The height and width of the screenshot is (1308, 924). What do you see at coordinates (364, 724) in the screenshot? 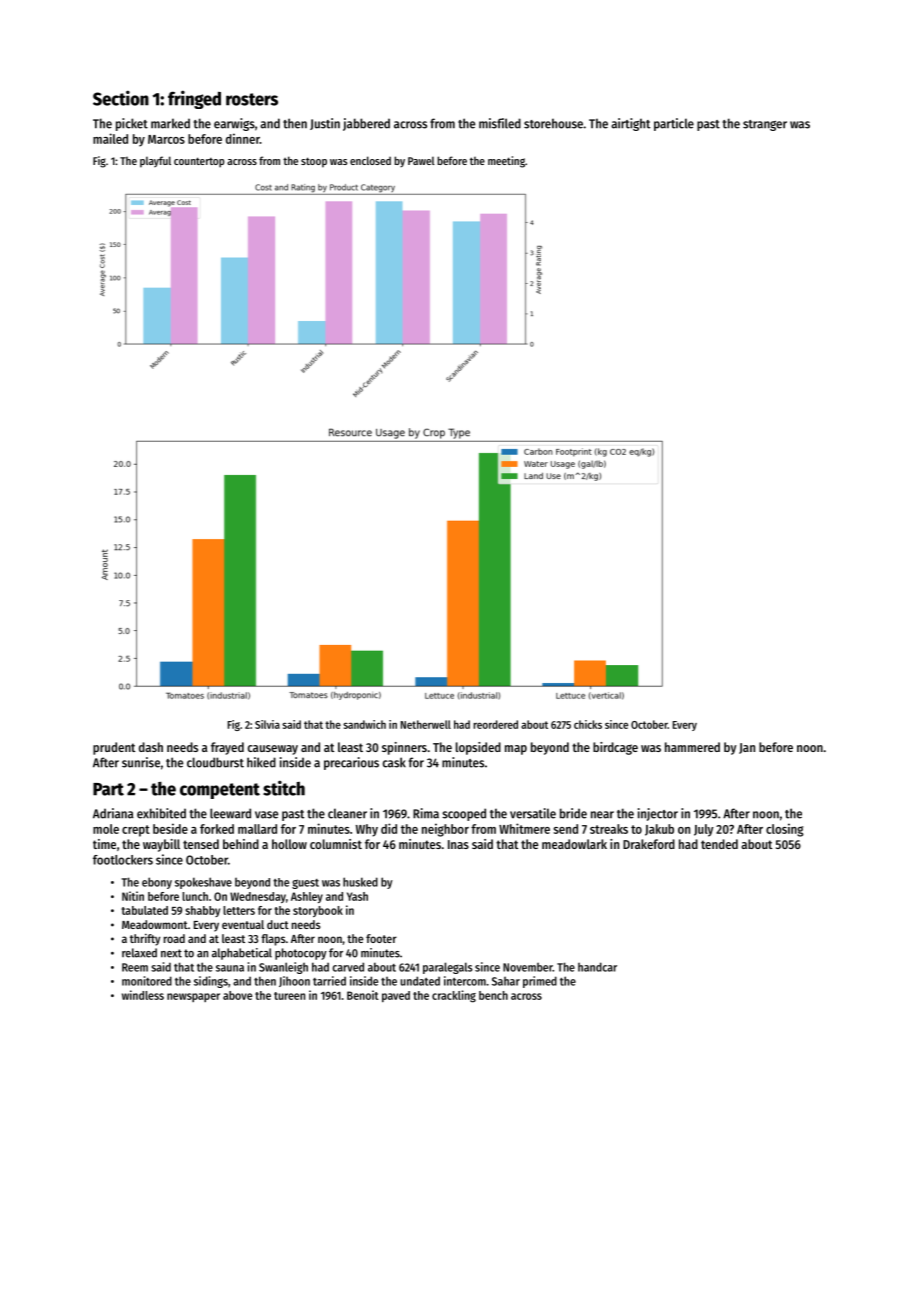
I see `sandwich` at bounding box center [364, 724].
